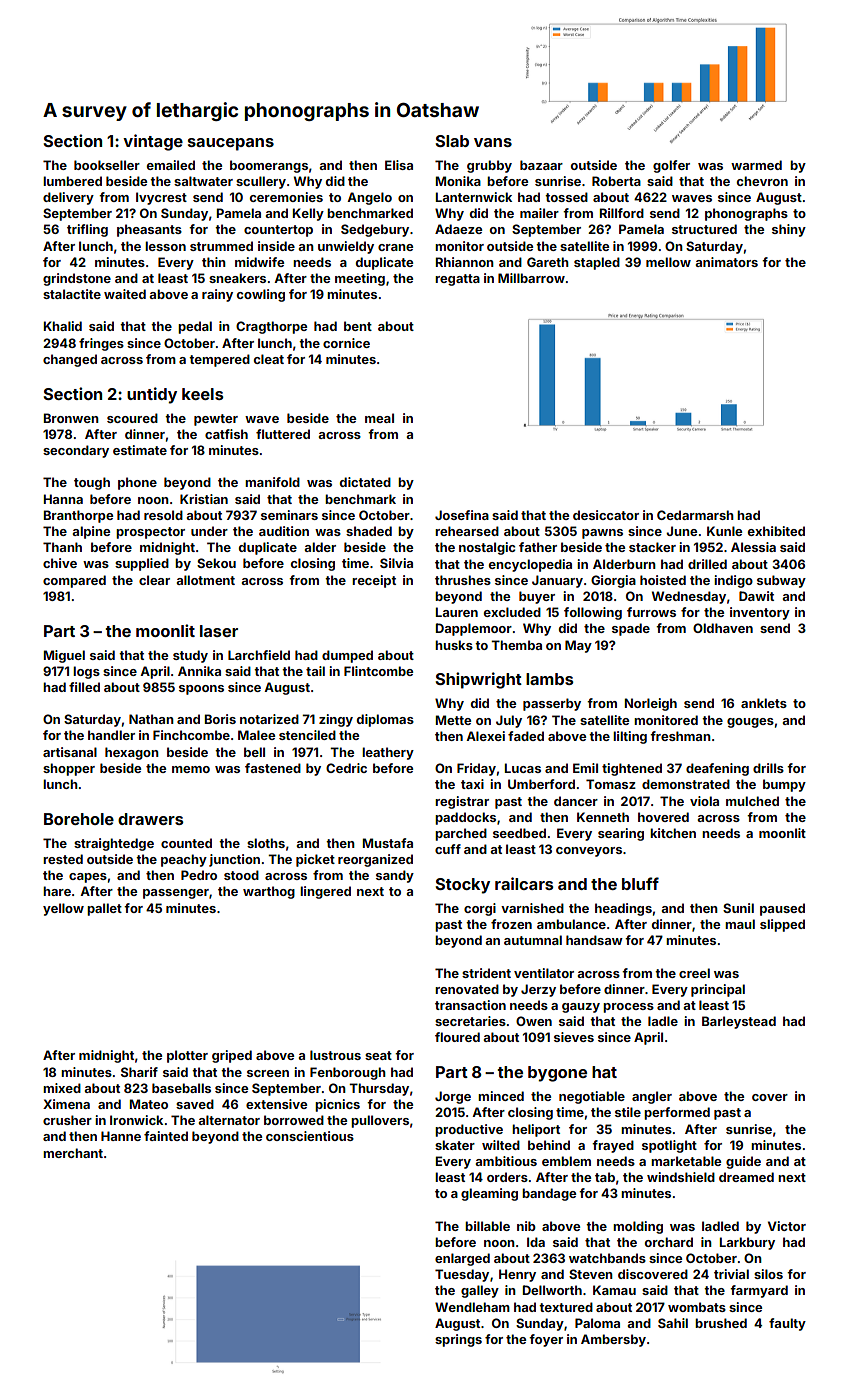  What do you see at coordinates (452, 141) in the screenshot?
I see `Slab` at bounding box center [452, 141].
